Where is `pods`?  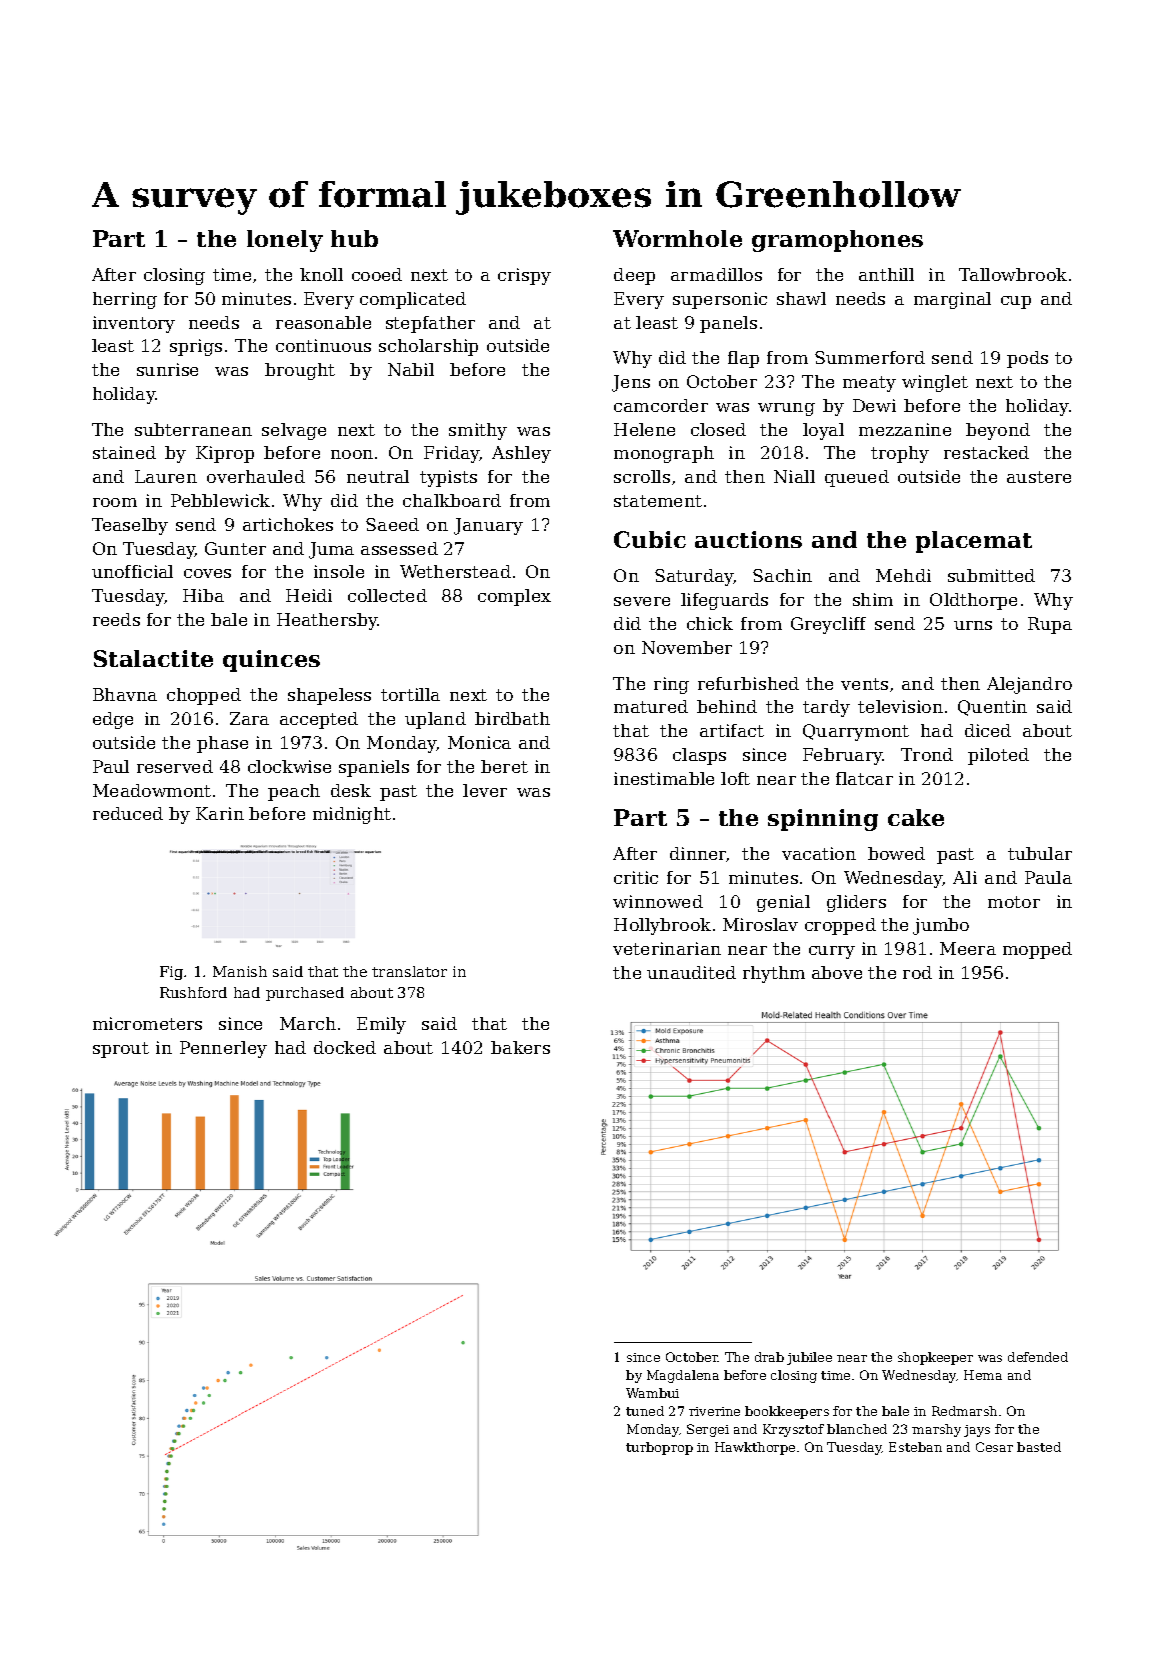
pods is located at coordinates (1027, 359).
